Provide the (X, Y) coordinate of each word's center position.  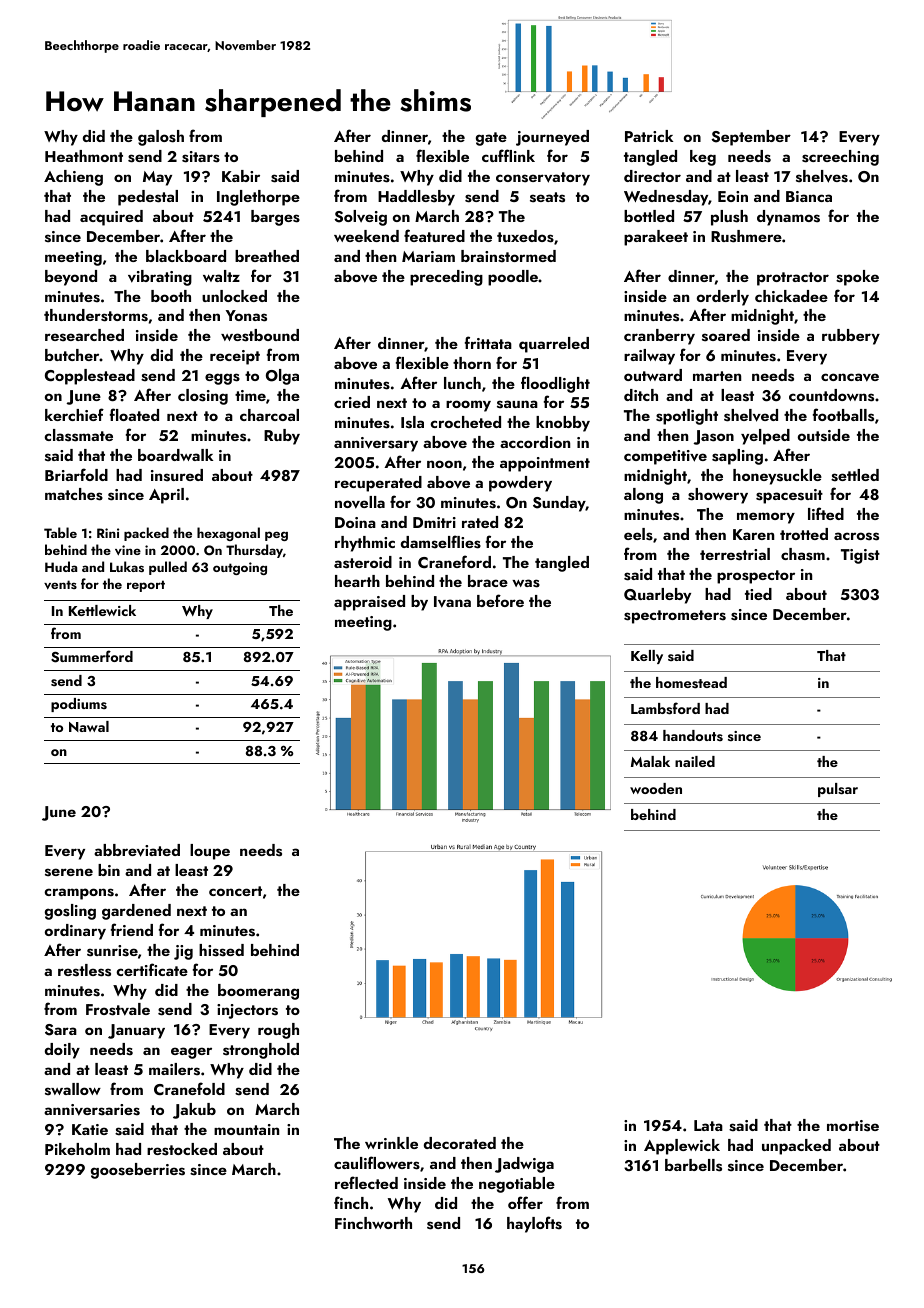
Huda (61, 566)
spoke (857, 278)
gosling (70, 912)
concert (235, 891)
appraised (369, 603)
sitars (201, 157)
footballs (843, 415)
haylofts (534, 1224)
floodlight (555, 384)
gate (491, 139)
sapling (737, 457)
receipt (235, 357)
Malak (650, 761)
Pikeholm (77, 1149)
